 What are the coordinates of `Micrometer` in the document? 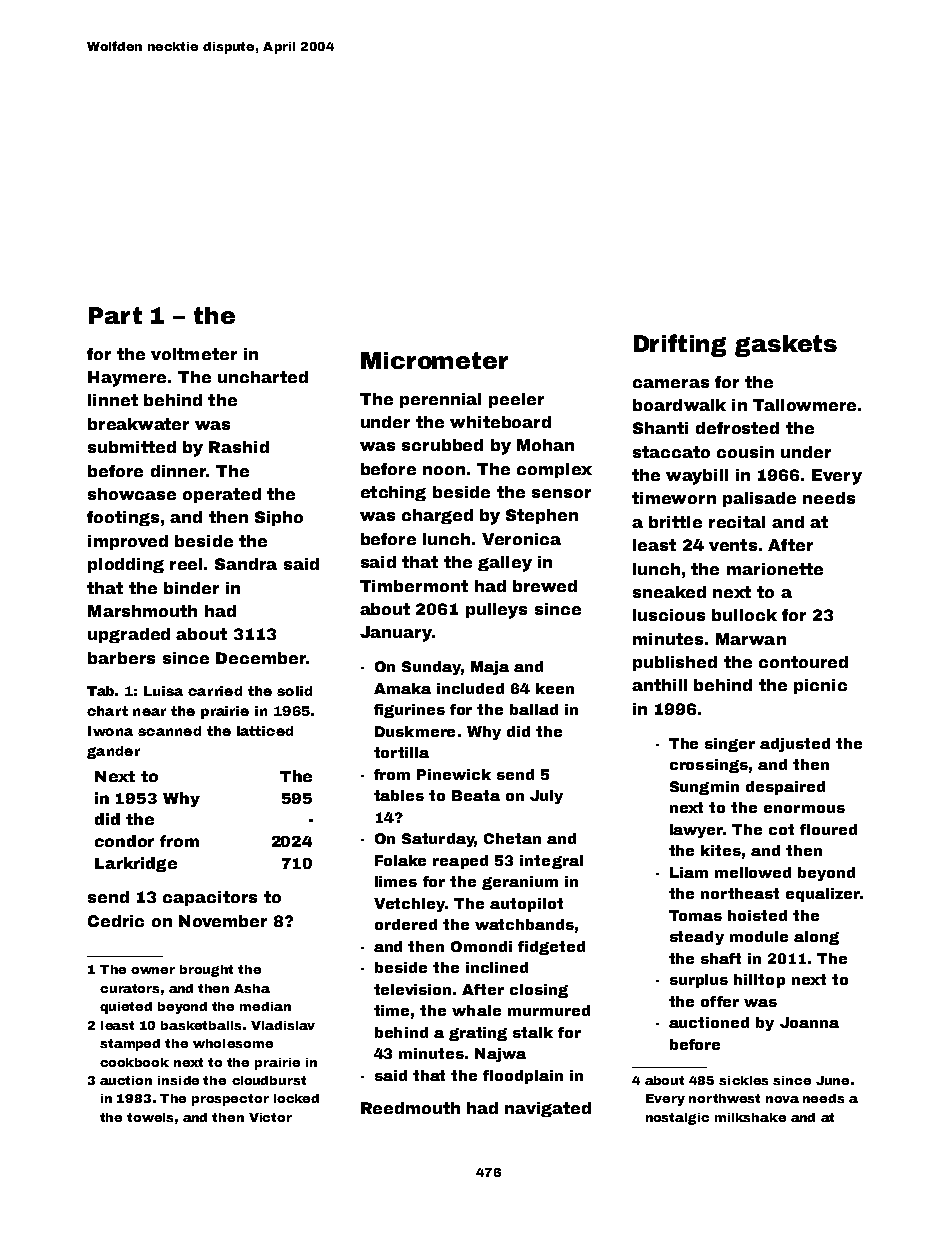 It's located at (434, 360).
